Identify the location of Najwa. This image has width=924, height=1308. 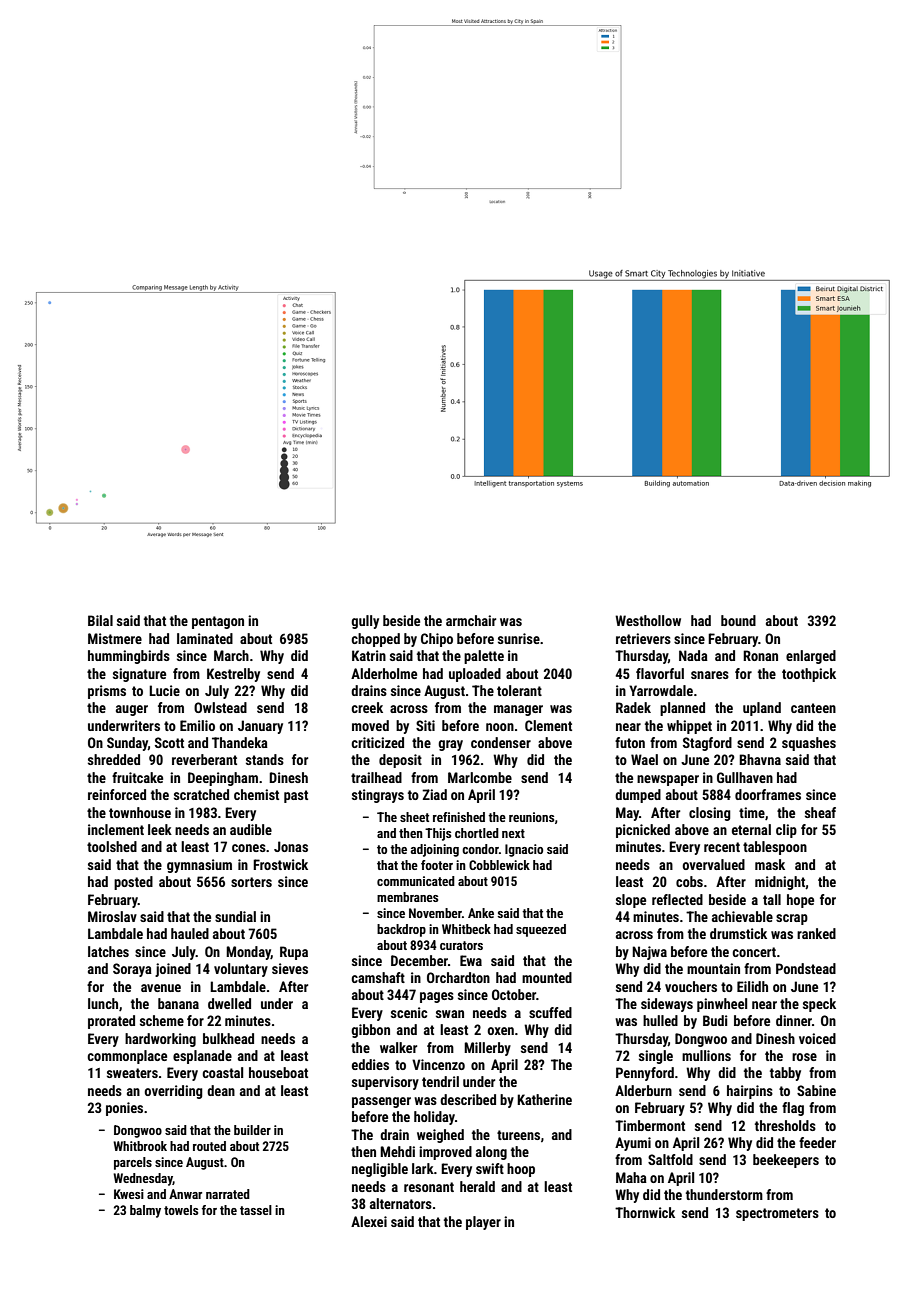
(649, 953).
